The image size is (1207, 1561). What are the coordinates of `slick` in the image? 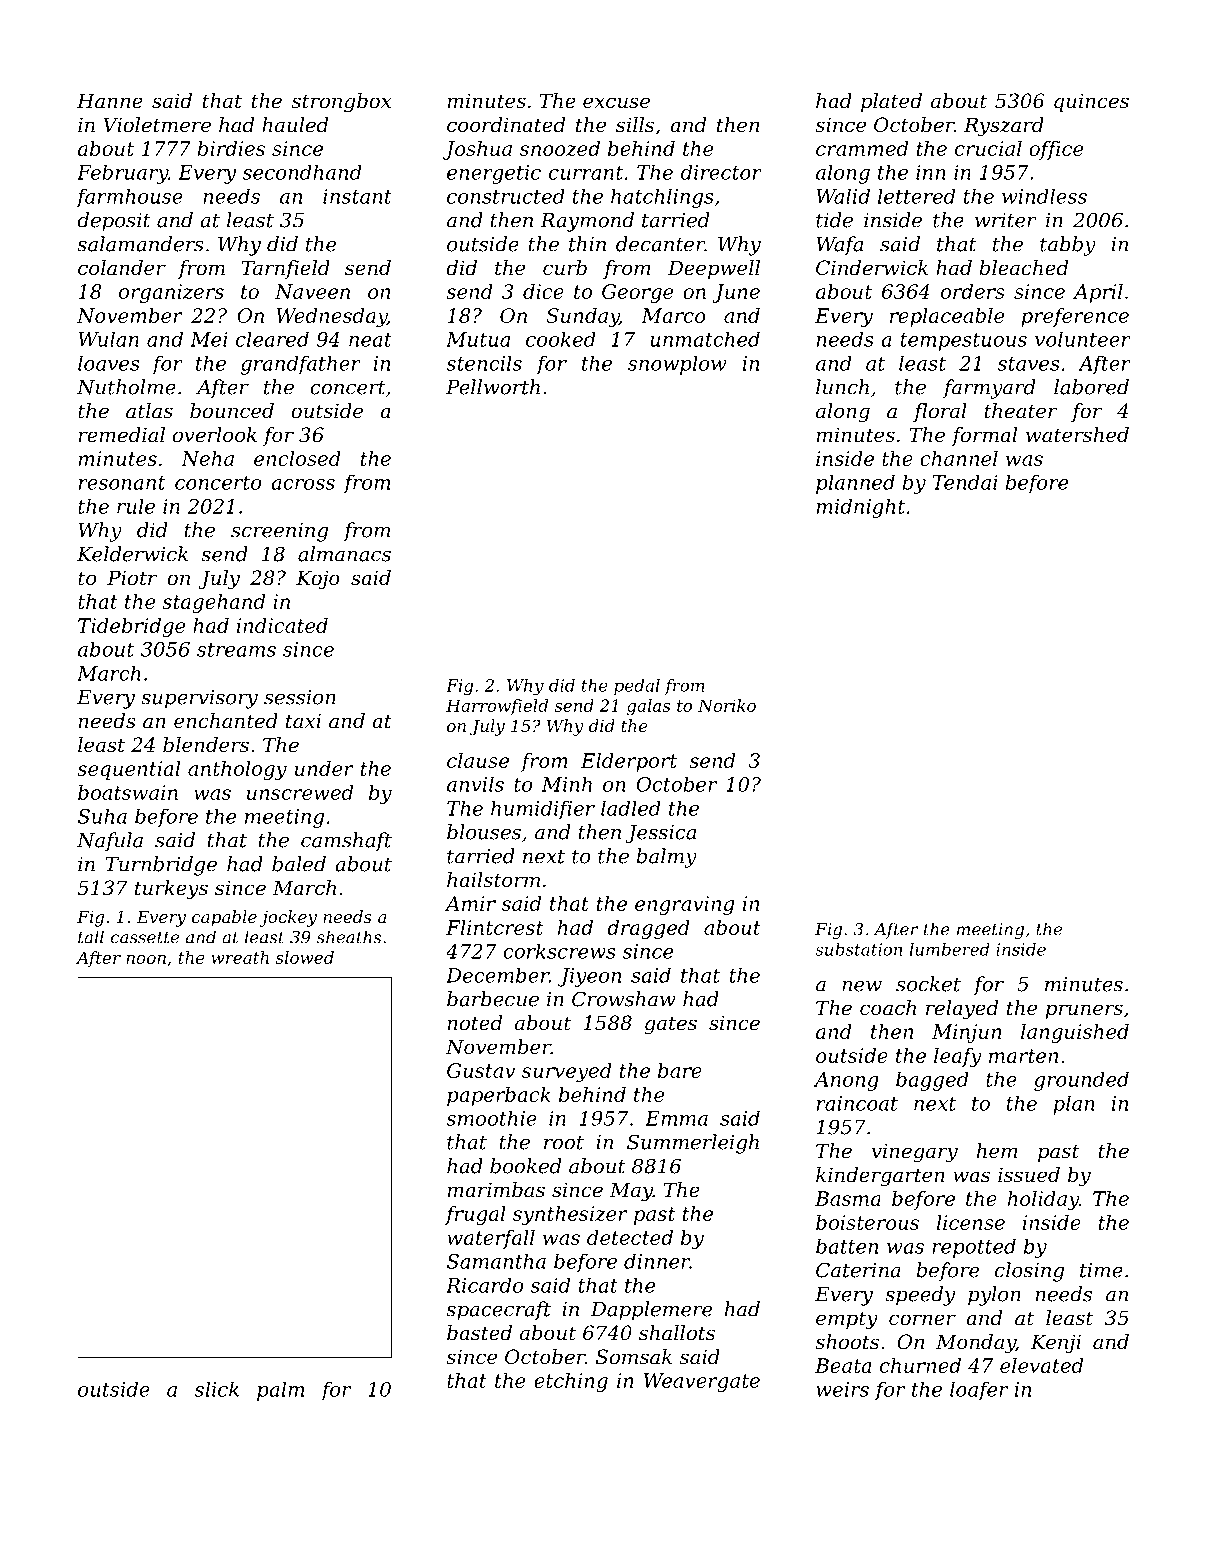 It's located at (217, 1389).
